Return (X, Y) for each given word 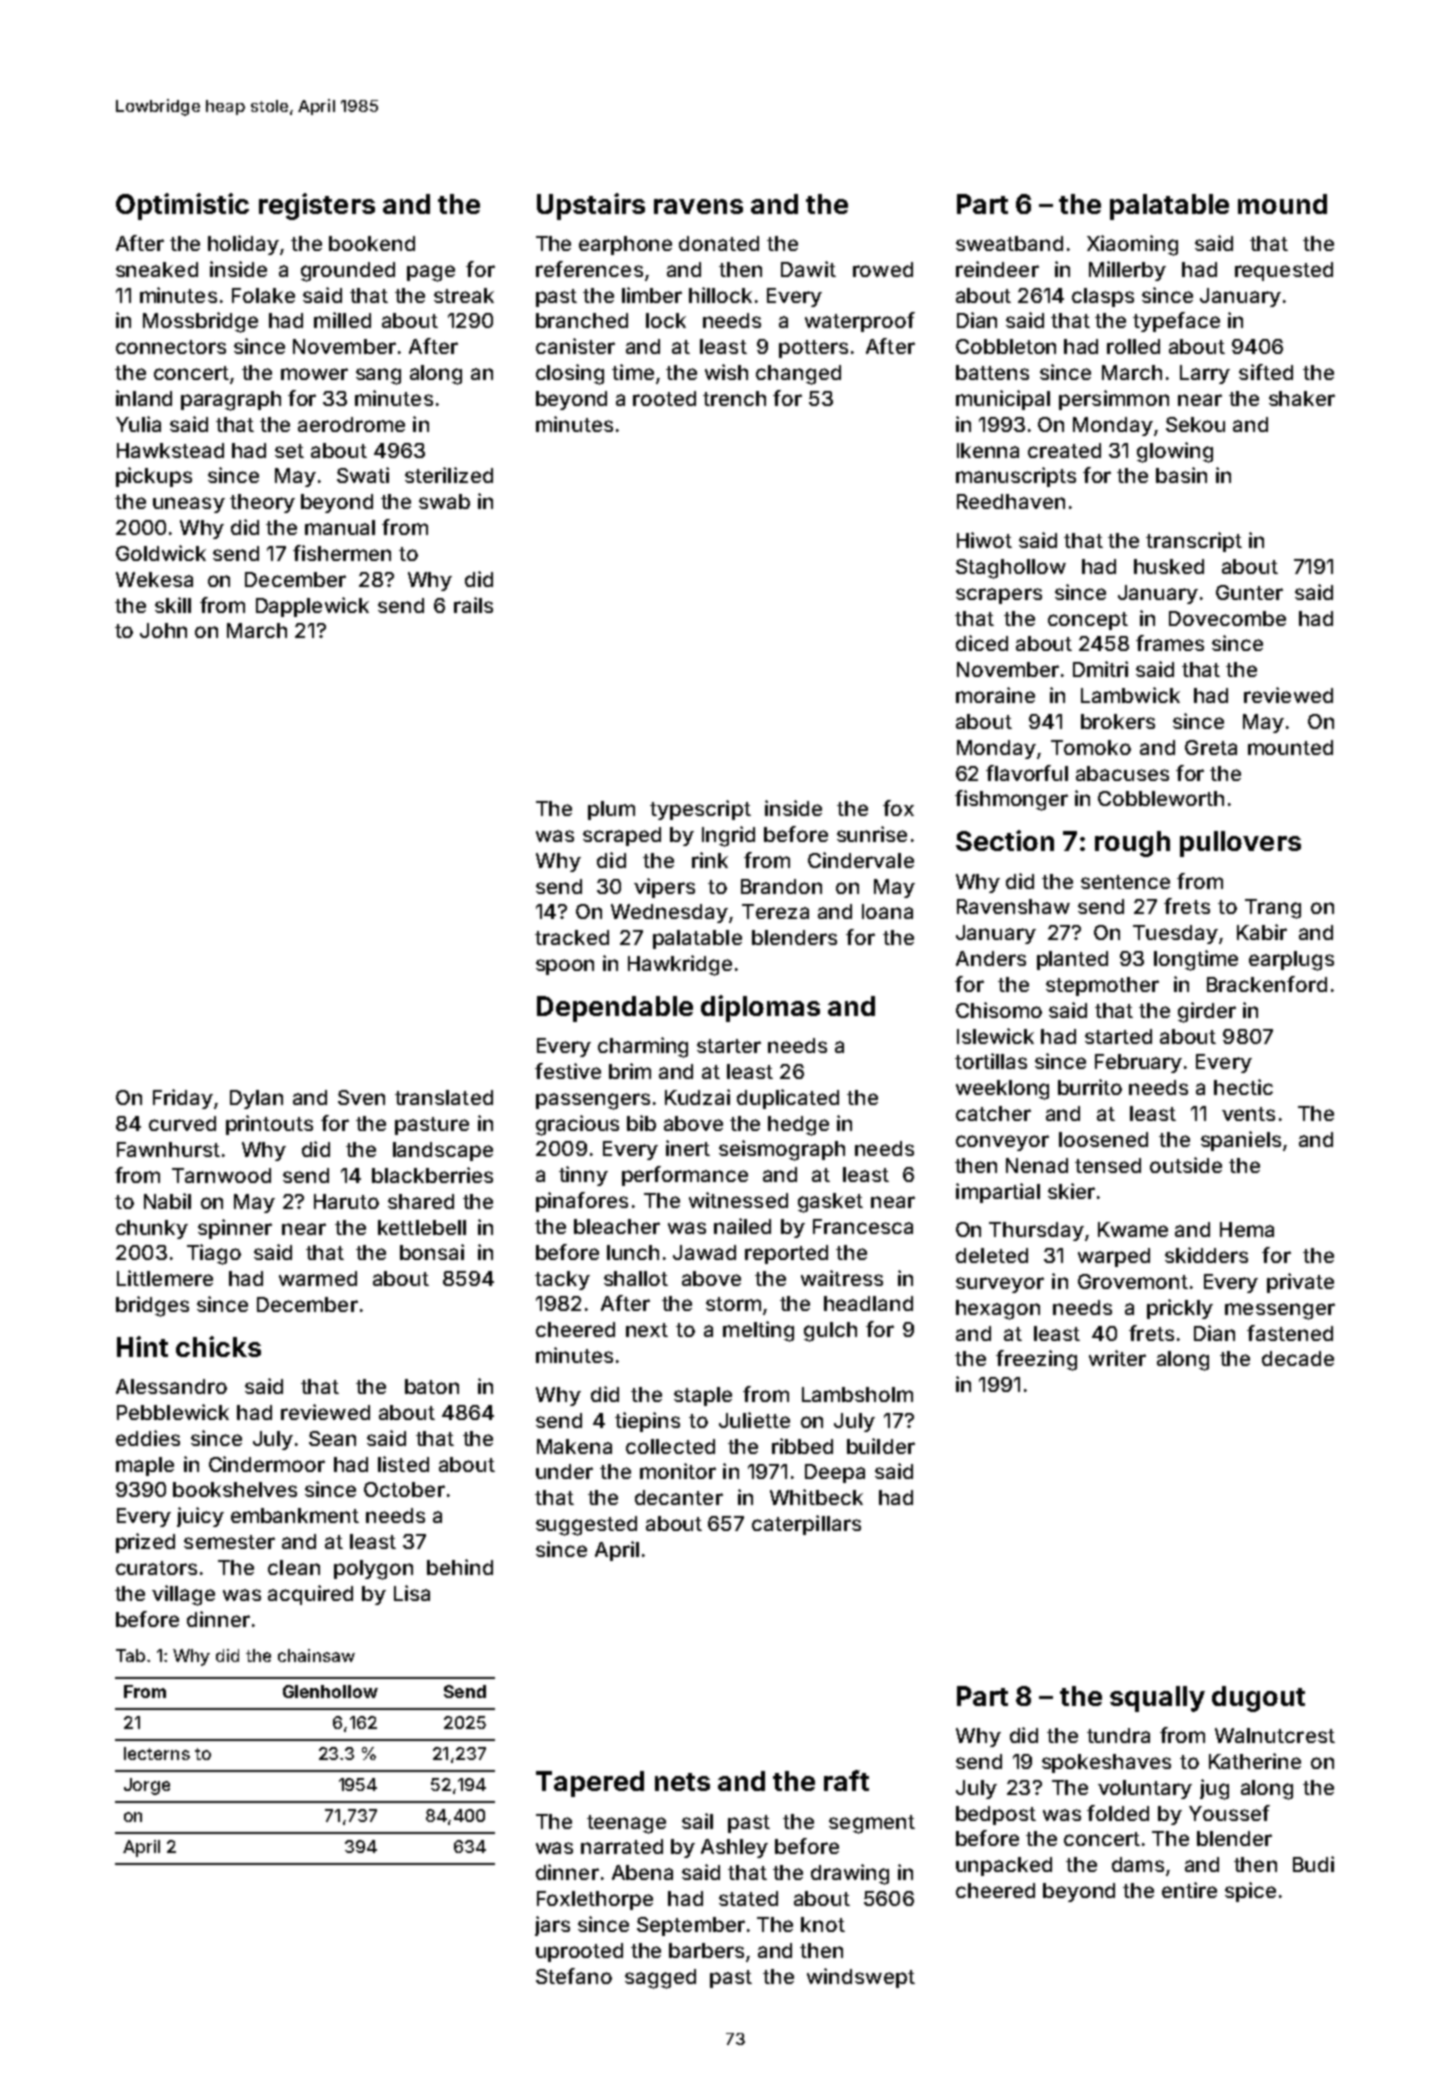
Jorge (147, 1786)
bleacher (617, 1226)
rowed (883, 269)
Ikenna (988, 450)
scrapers (999, 596)
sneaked (157, 269)
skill (173, 605)
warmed (318, 1278)
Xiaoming (1132, 245)
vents (1248, 1114)
